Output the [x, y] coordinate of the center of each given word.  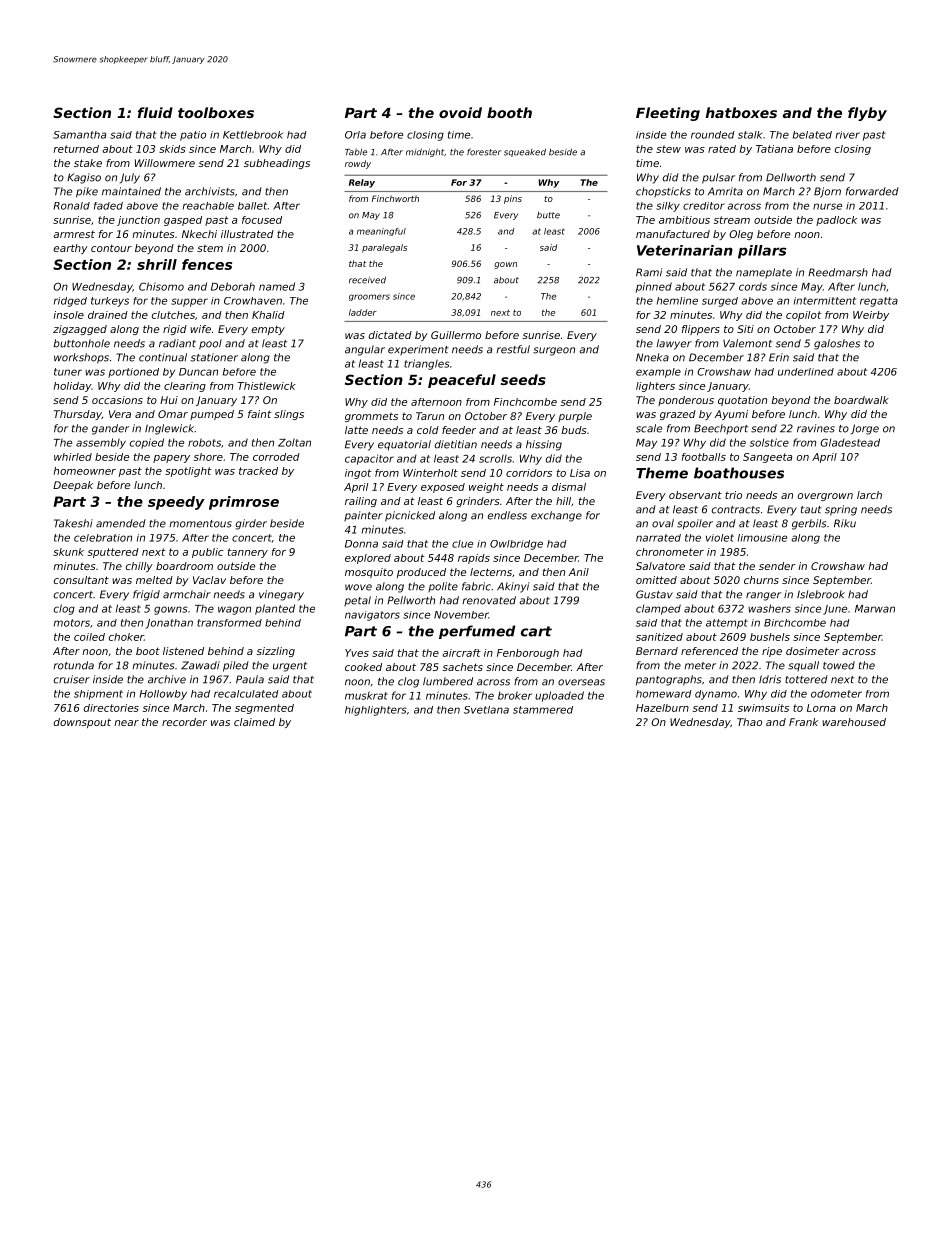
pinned [654, 287]
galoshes [837, 344]
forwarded [872, 191]
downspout [82, 723]
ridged [70, 302]
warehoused [854, 722]
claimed [254, 722]
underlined [806, 372]
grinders [478, 502]
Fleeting [668, 114]
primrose [244, 503]
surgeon [554, 351]
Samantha [79, 135]
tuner [68, 372]
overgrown [825, 497]
